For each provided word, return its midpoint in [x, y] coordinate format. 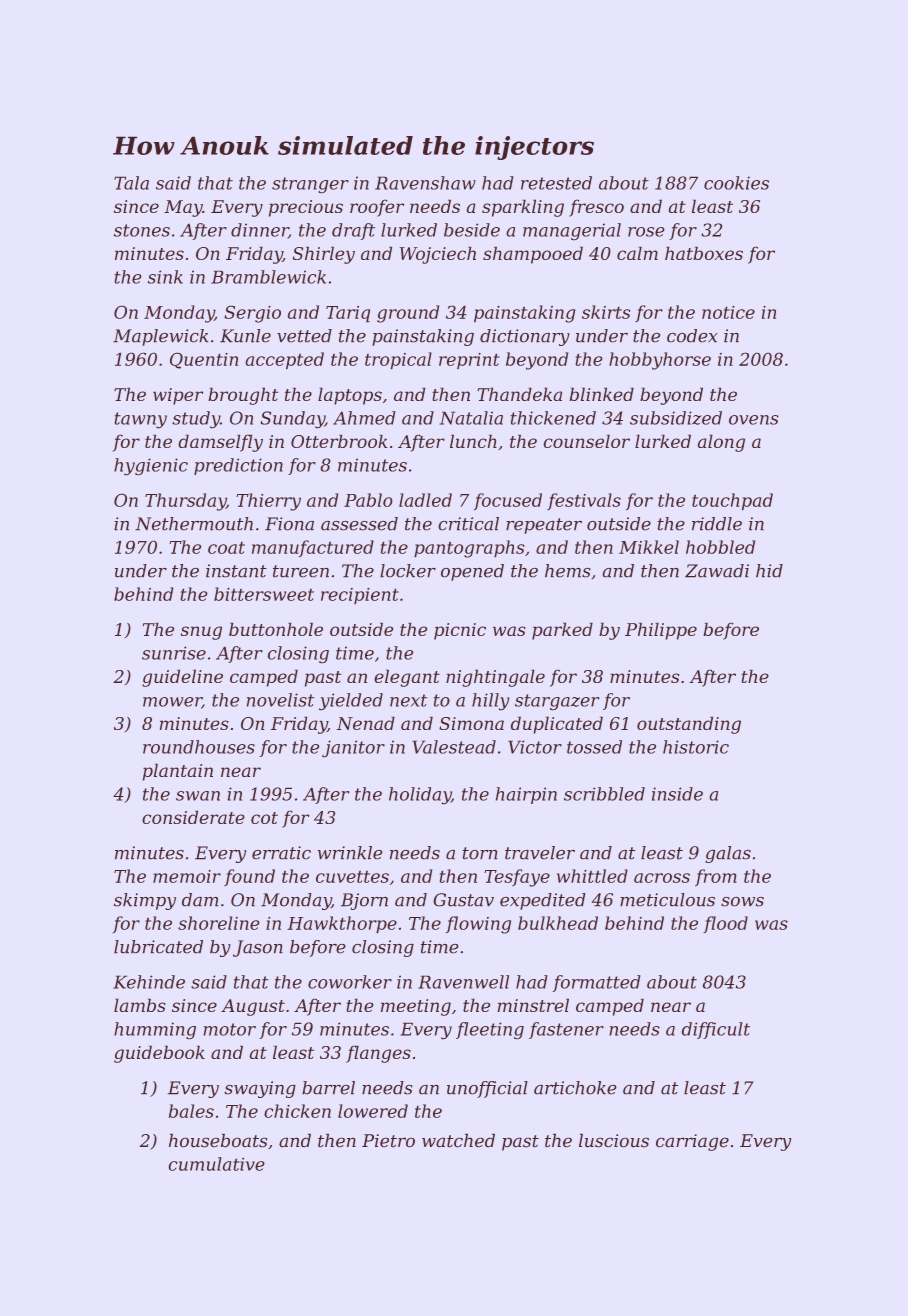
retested [556, 183]
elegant [407, 678]
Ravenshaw [425, 183]
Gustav [463, 900]
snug [201, 633]
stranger [310, 185]
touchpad [732, 502]
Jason [258, 948]
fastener [566, 1030]
